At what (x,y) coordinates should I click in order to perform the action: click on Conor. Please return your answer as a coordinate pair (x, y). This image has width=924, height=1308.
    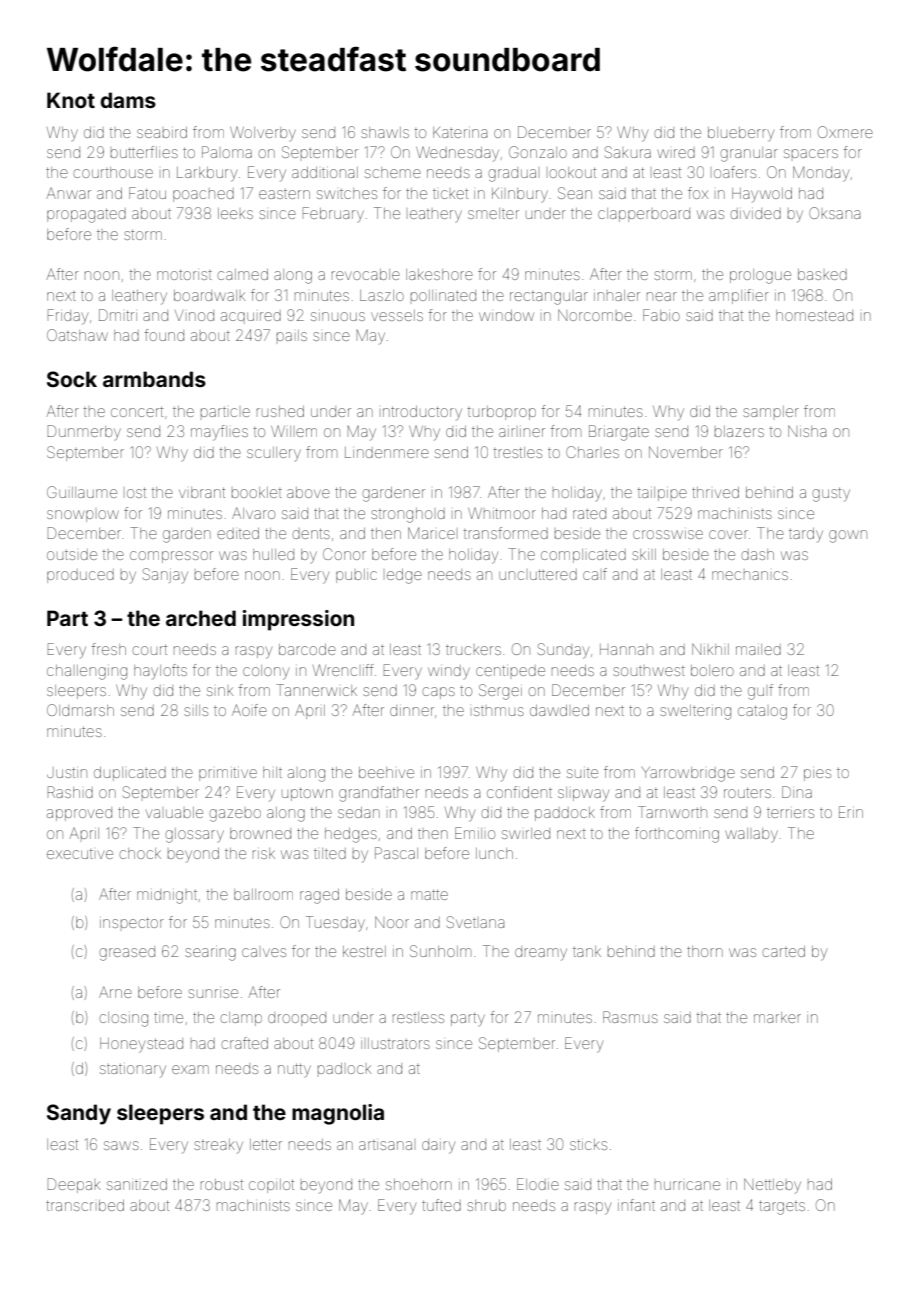
    Looking at the image, I should click on (344, 554).
